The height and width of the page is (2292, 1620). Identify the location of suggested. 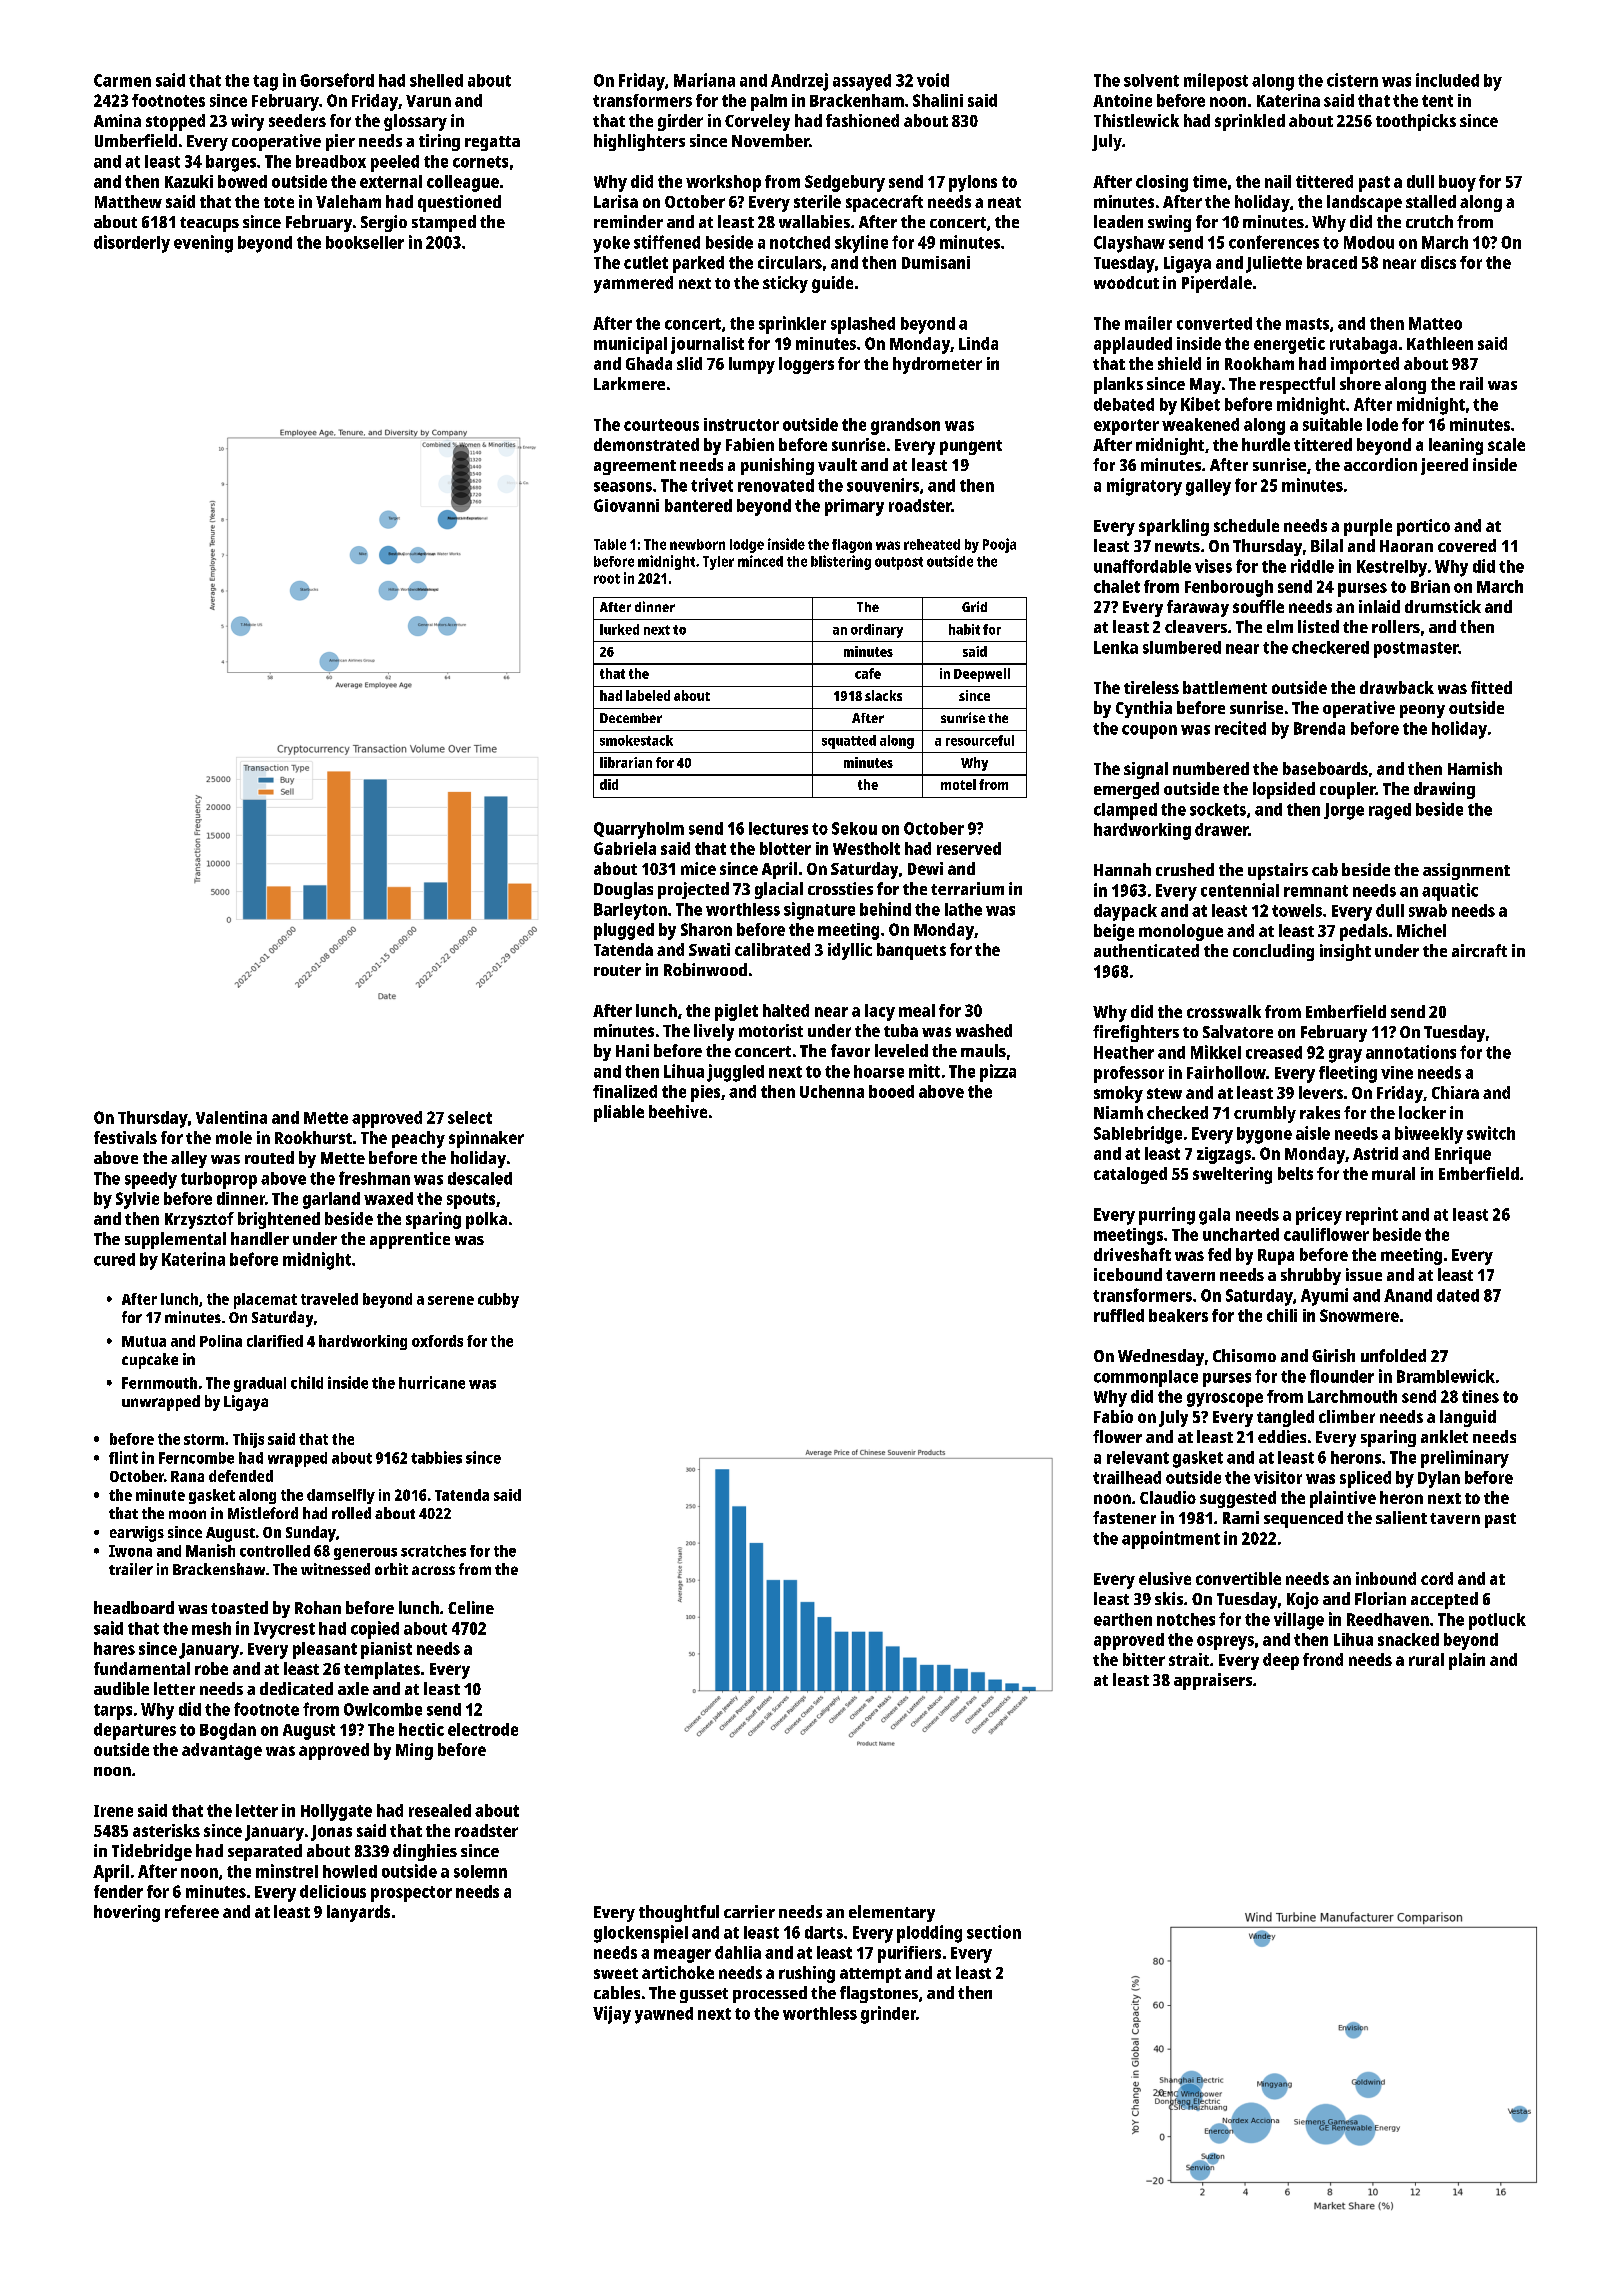
(1238, 1499).
